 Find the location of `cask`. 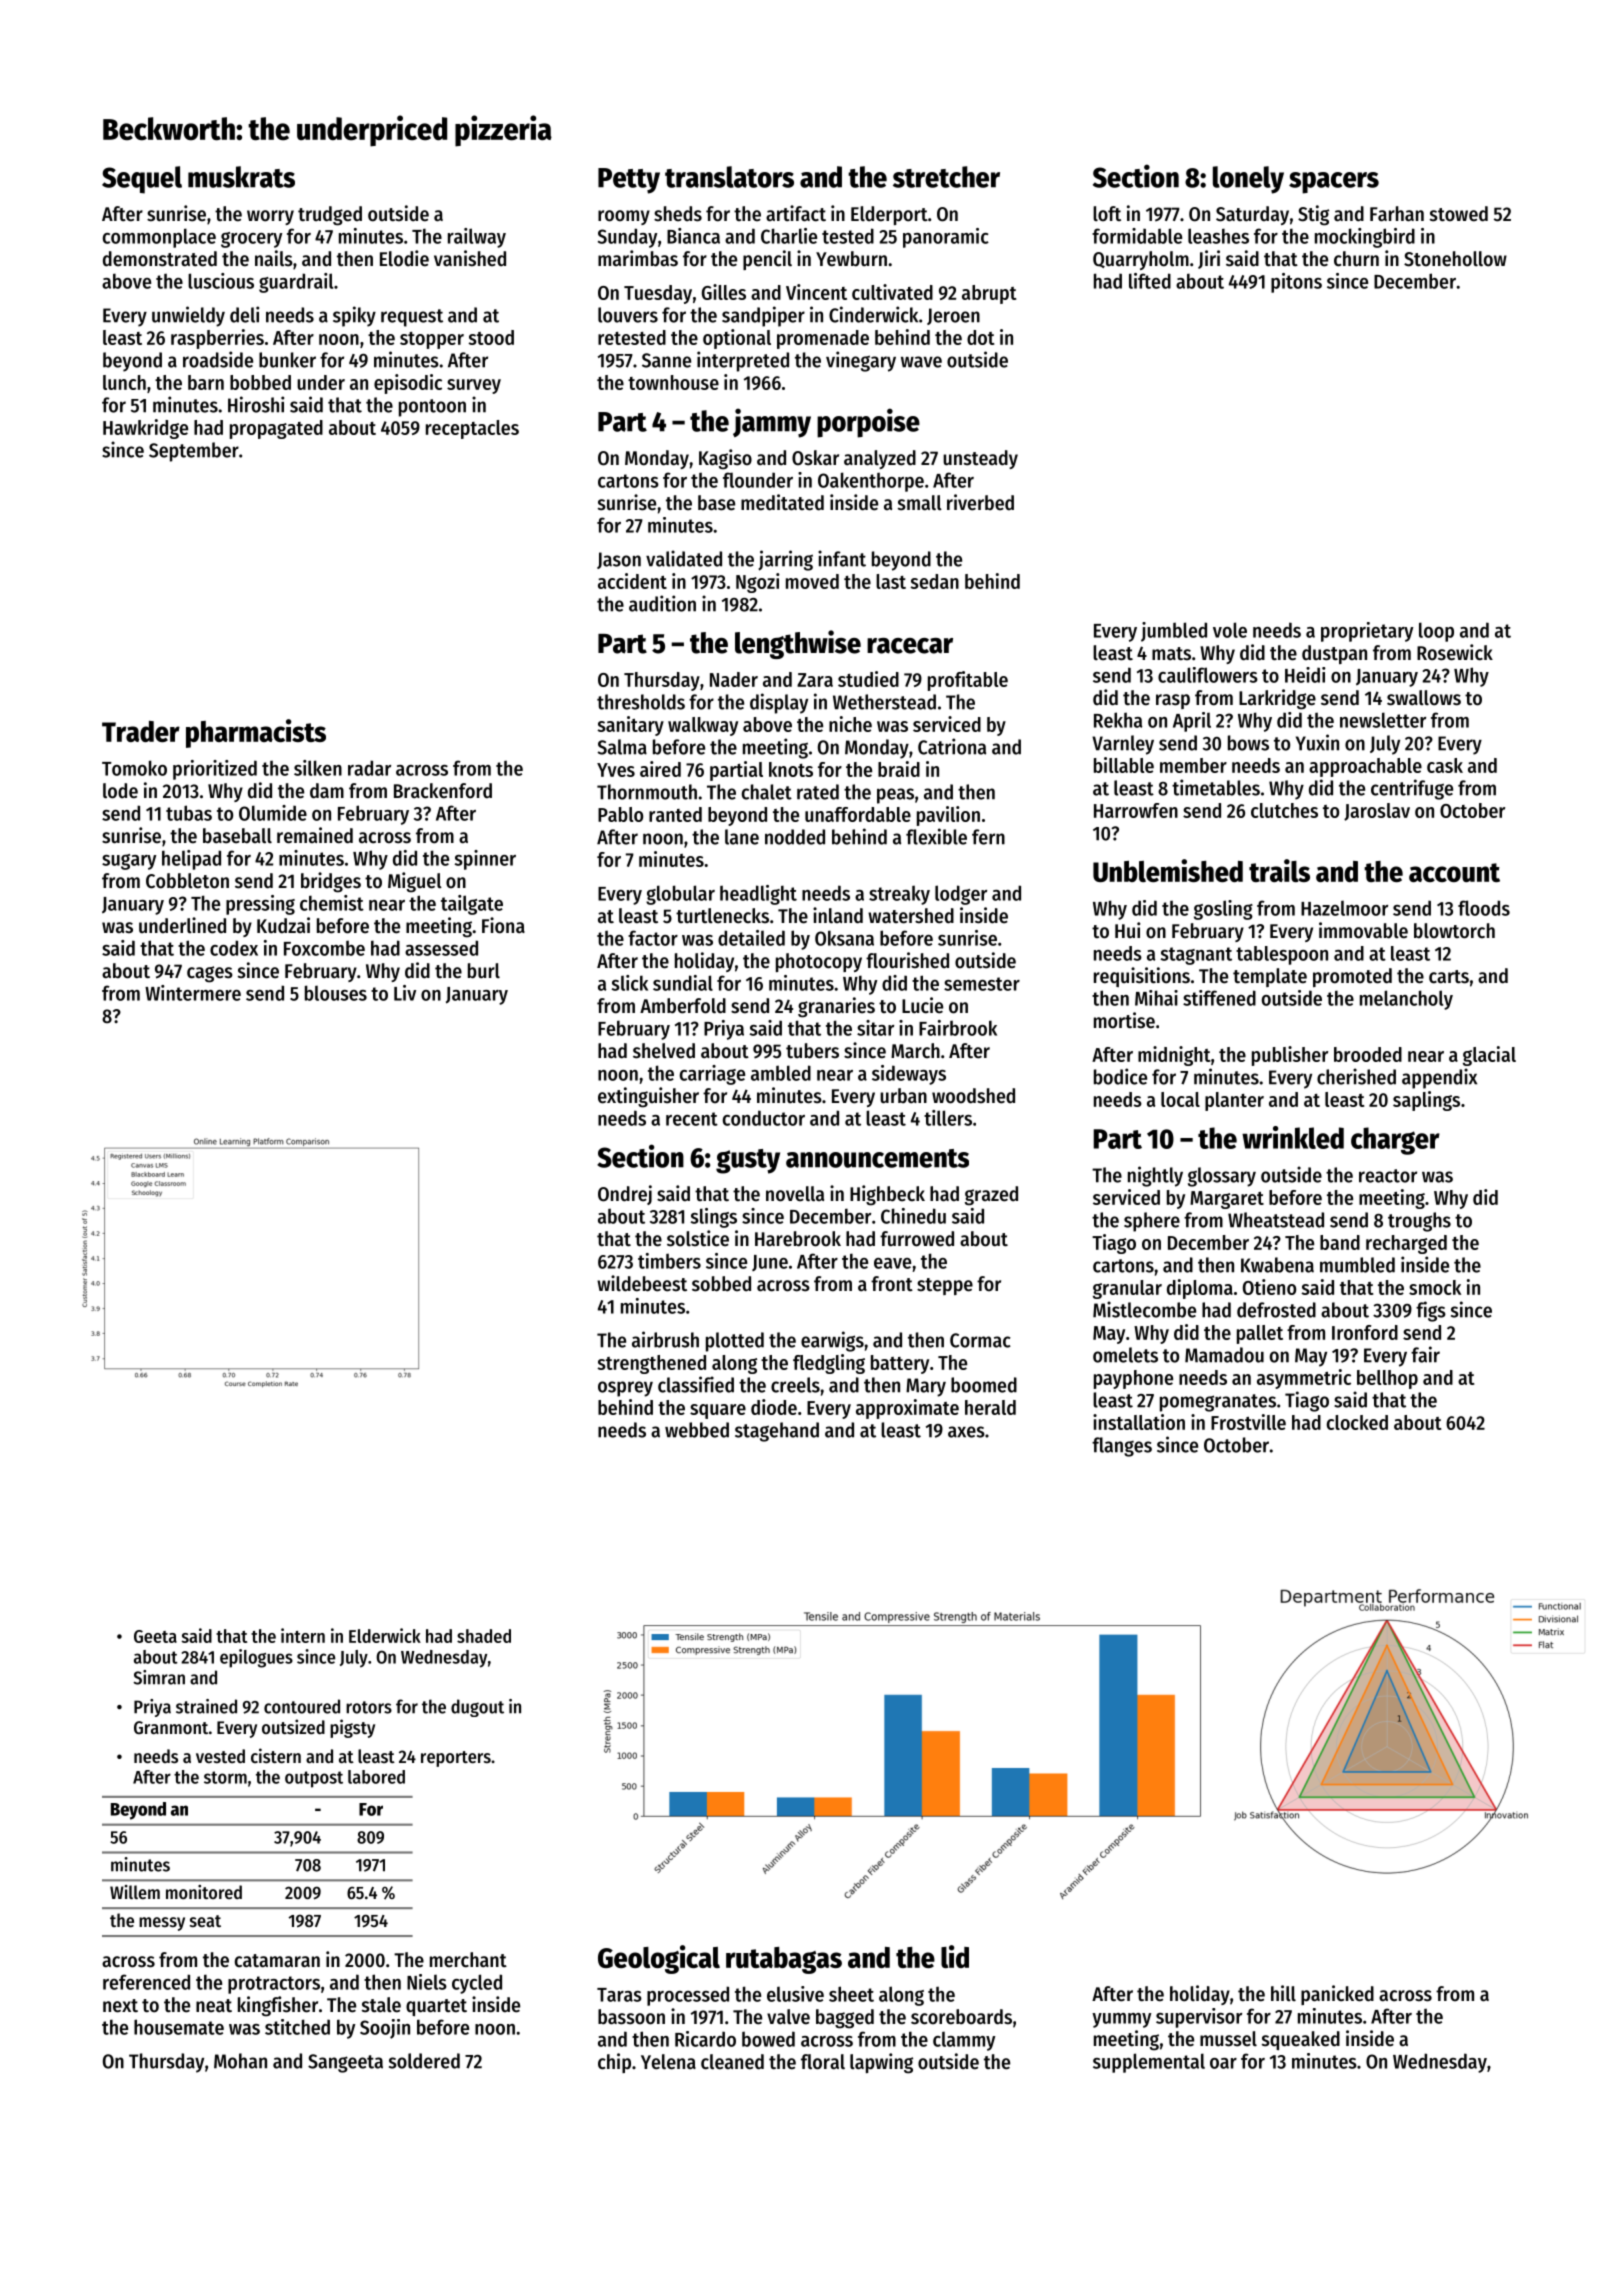

cask is located at coordinates (1445, 765).
